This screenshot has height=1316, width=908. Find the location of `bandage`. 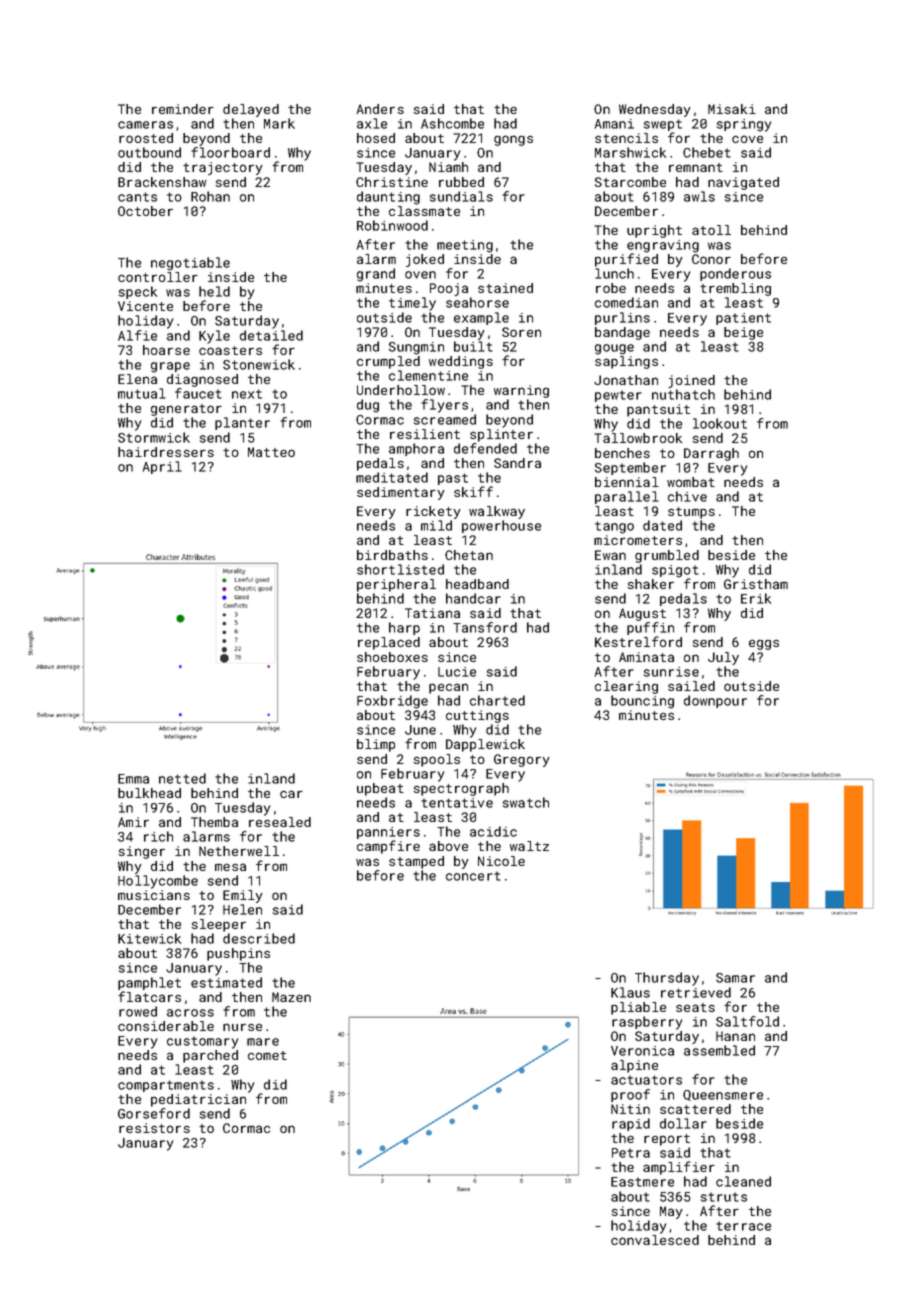

bandage is located at coordinates (622, 333).
